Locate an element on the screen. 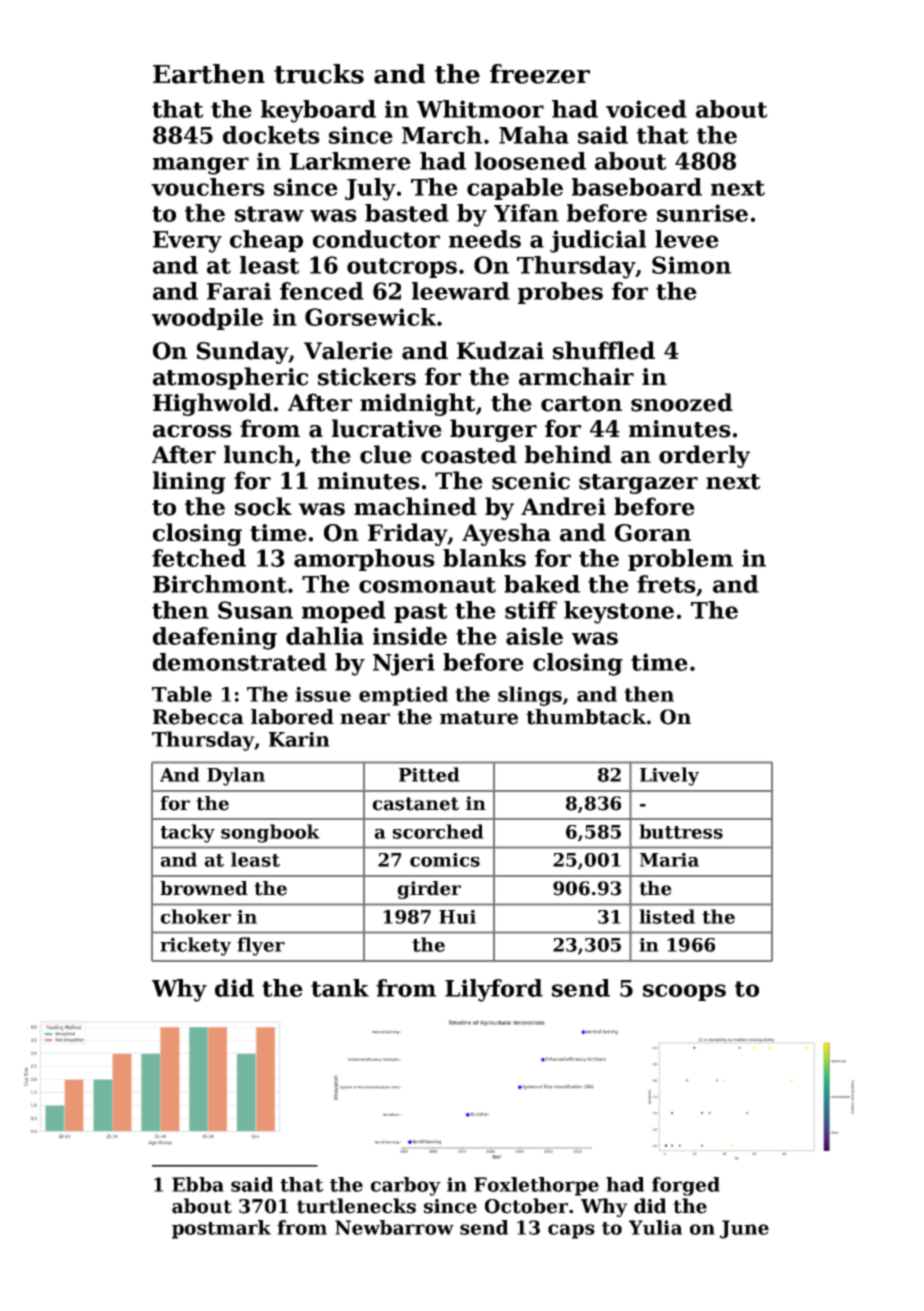 Image resolution: width=924 pixels, height=1311 pixels. frets is located at coordinates (666, 584).
